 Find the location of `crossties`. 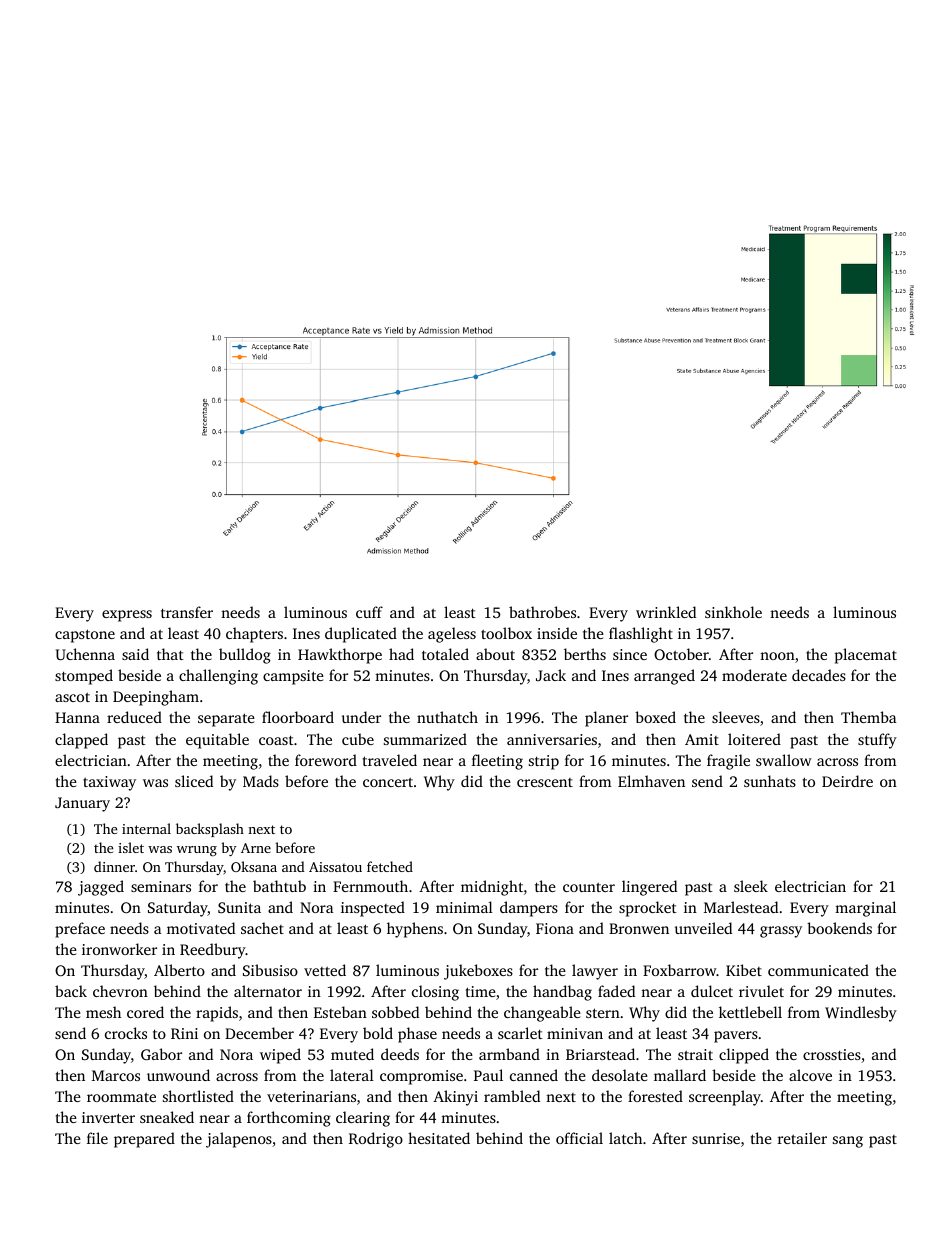

crossties is located at coordinates (832, 1054).
